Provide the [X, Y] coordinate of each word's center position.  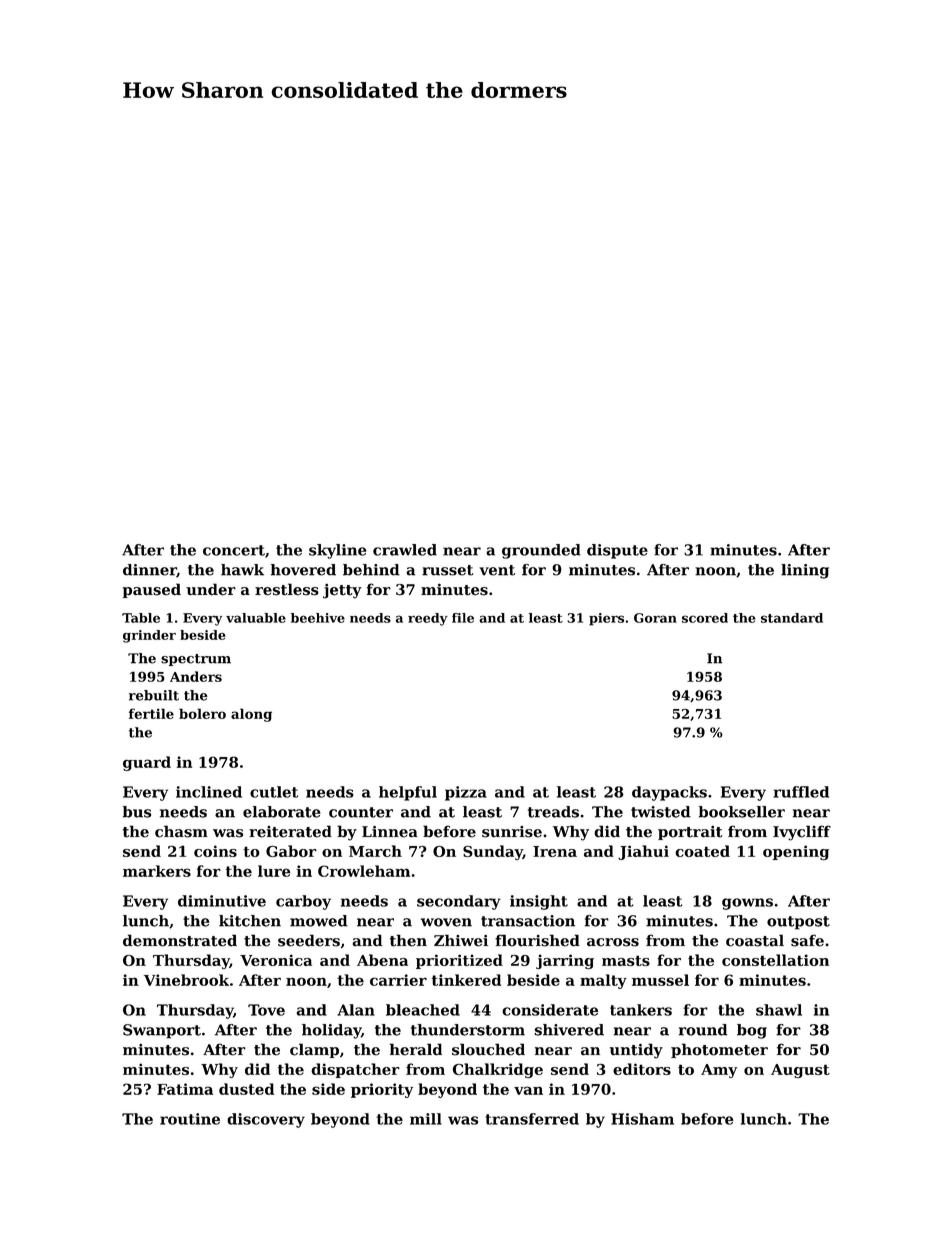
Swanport [162, 1031]
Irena [555, 851]
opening [796, 852]
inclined [209, 792]
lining [805, 571]
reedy [428, 619]
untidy [636, 1051]
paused [152, 590]
